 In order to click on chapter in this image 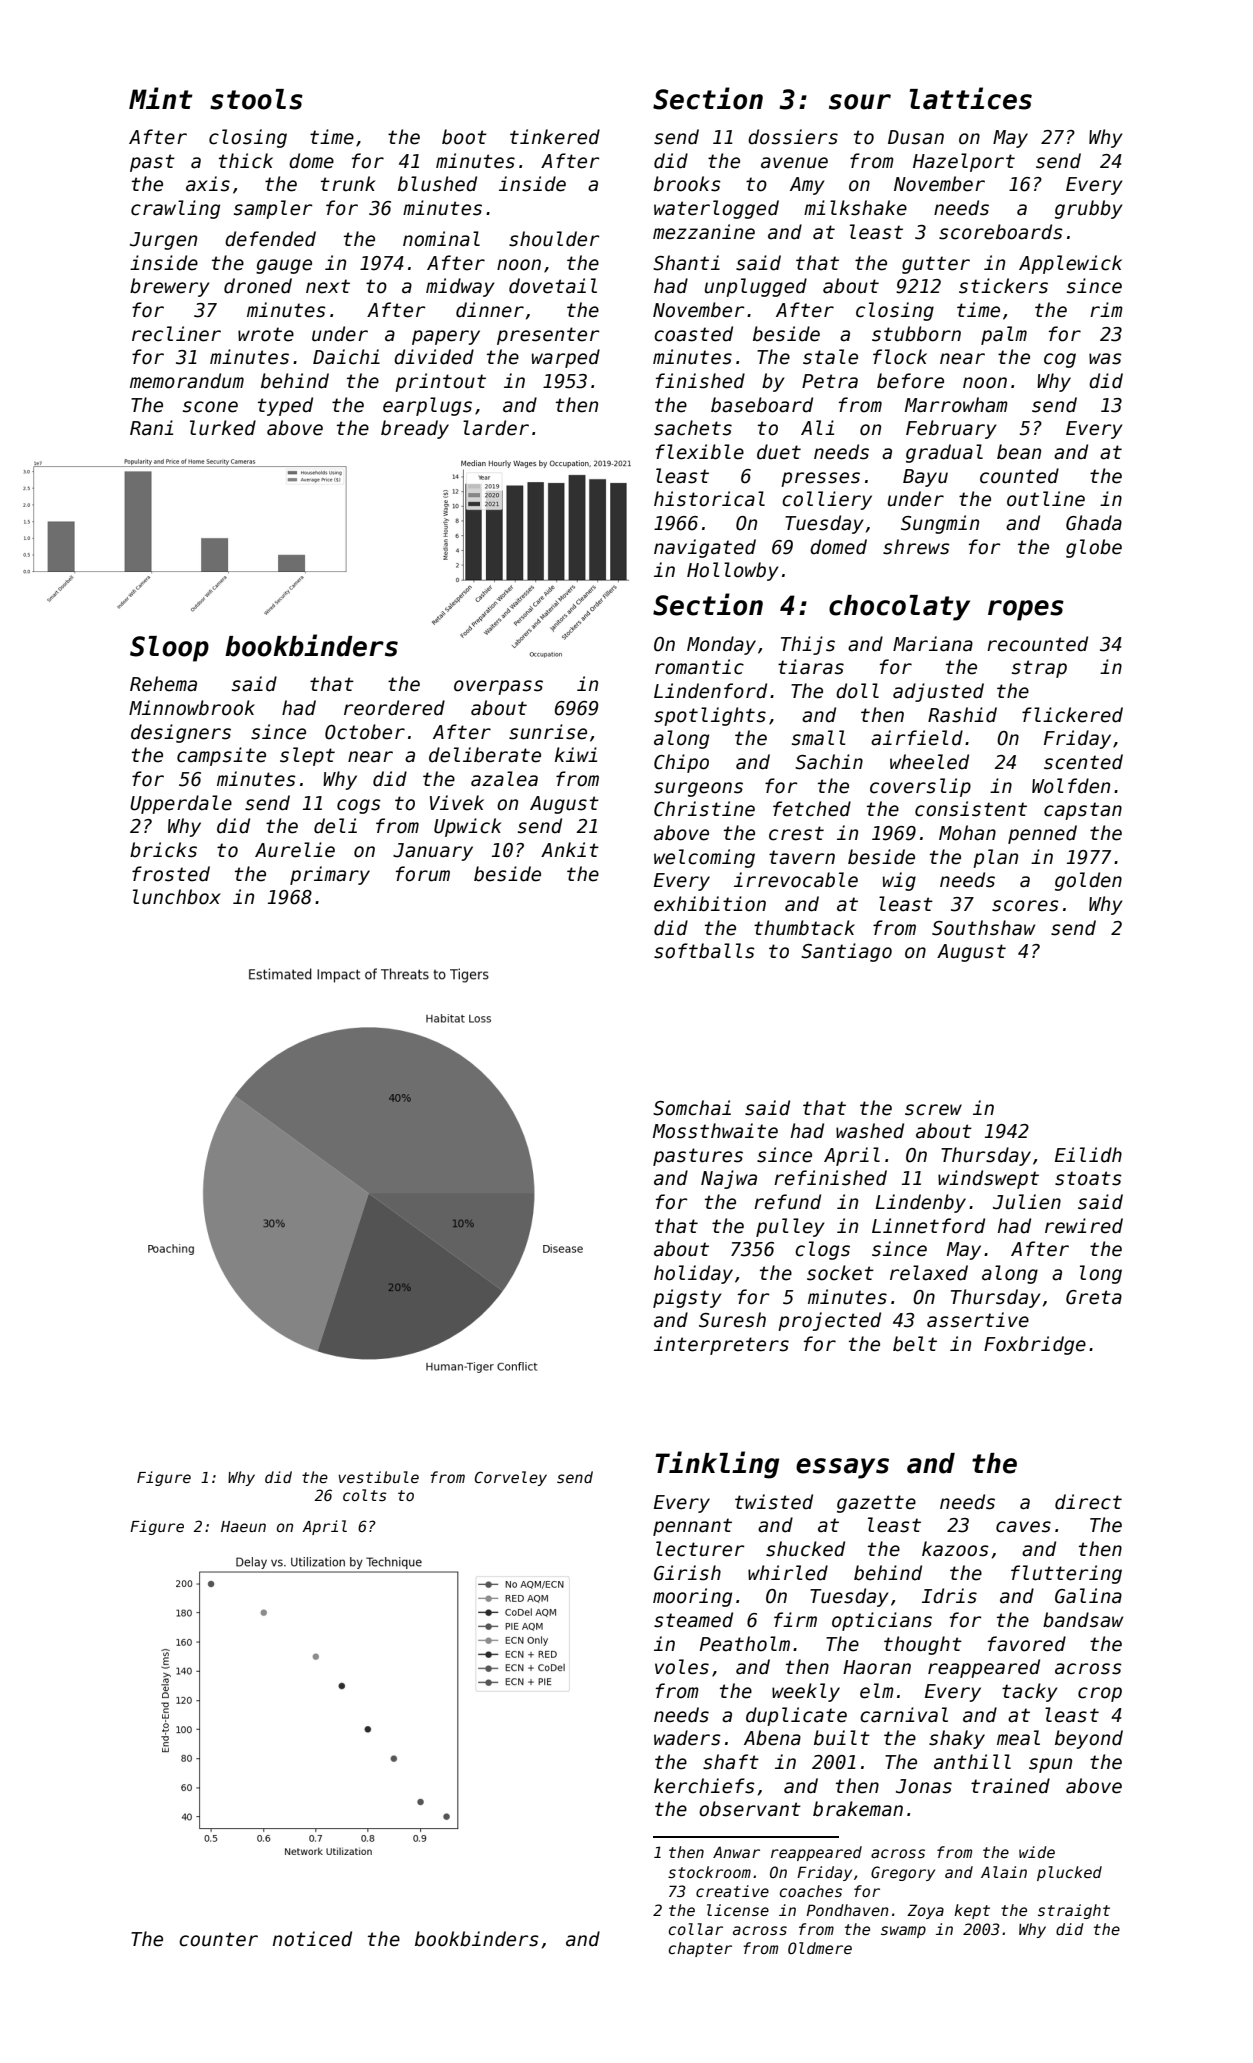, I will do `click(700, 1949)`.
